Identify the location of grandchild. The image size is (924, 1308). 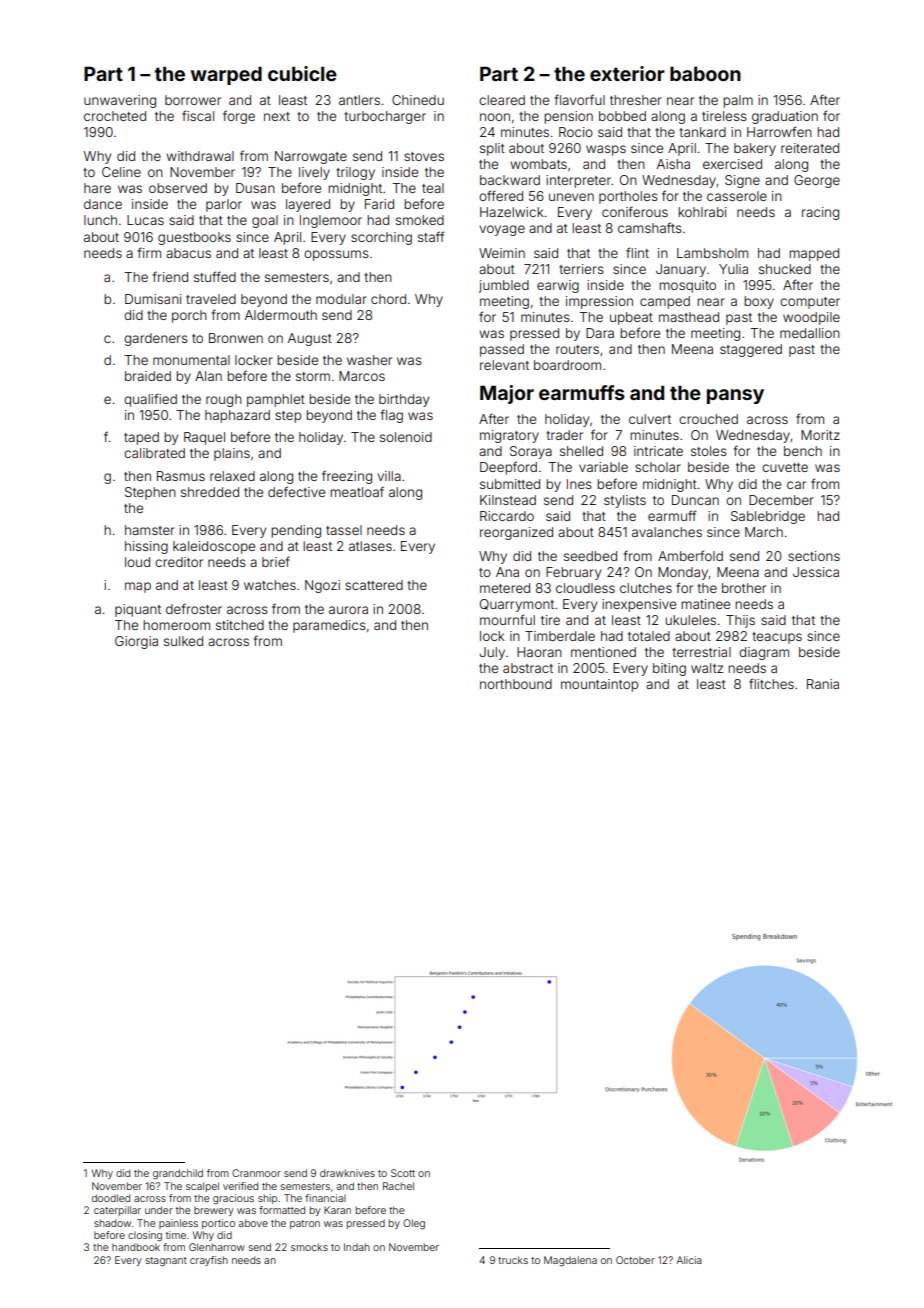
(178, 1174).
